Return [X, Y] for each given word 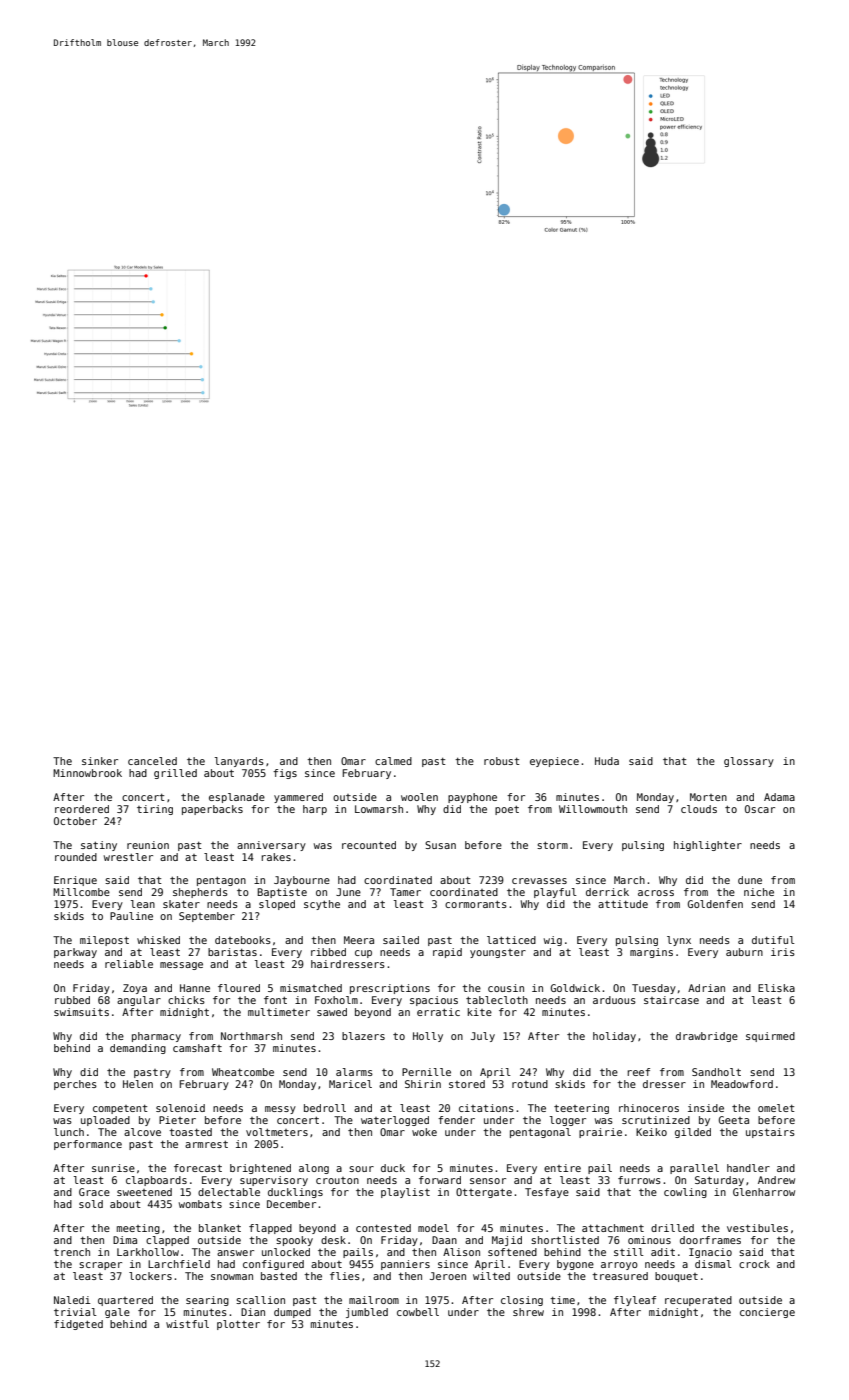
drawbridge [707, 1037]
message [181, 966]
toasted [190, 1132]
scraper [100, 1266]
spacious [434, 1001]
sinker [100, 761]
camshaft [197, 1048]
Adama [779, 797]
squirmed [770, 1037]
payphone [472, 798]
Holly [428, 1037]
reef [638, 1072]
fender [456, 1120]
